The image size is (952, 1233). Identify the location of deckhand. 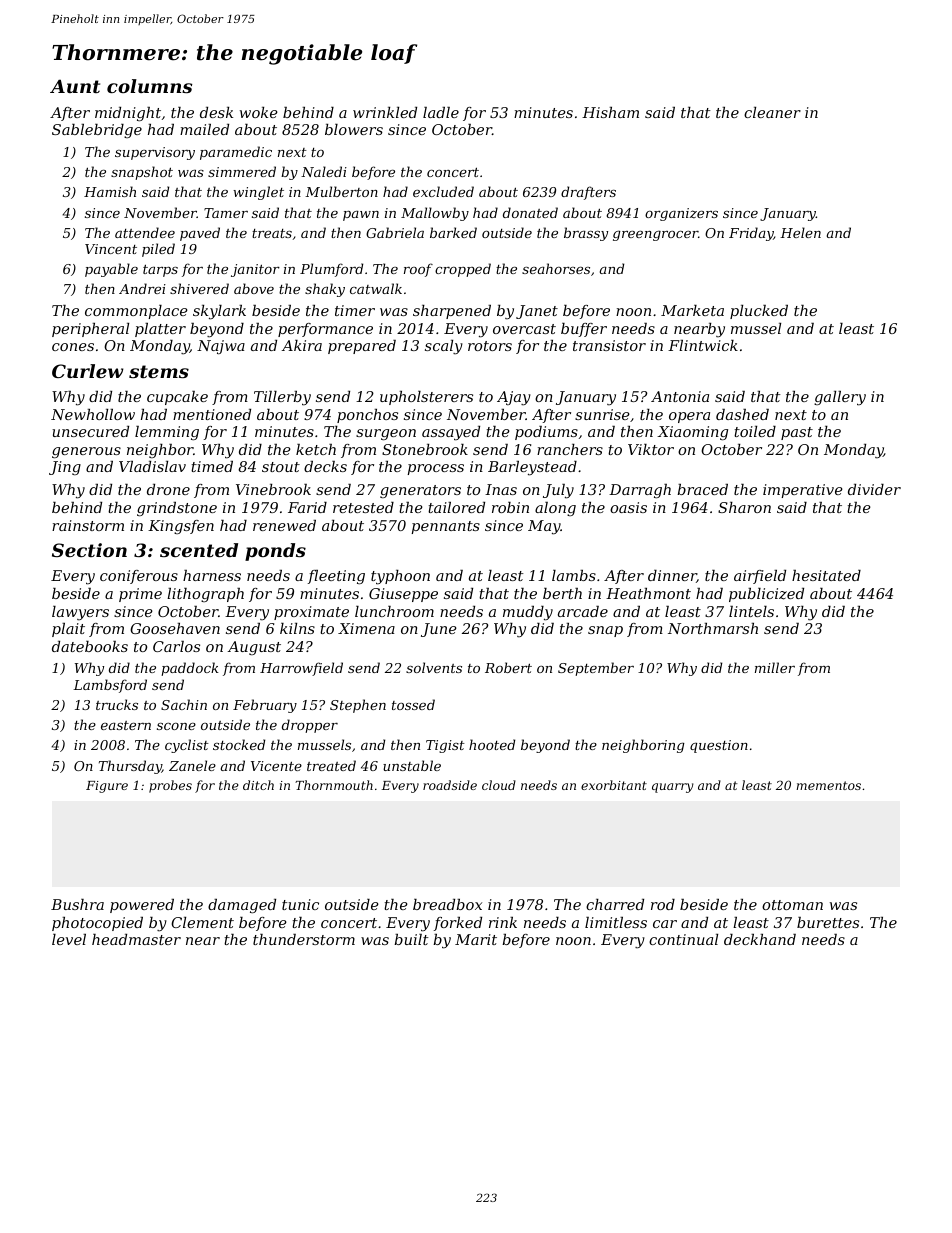
(760, 939).
